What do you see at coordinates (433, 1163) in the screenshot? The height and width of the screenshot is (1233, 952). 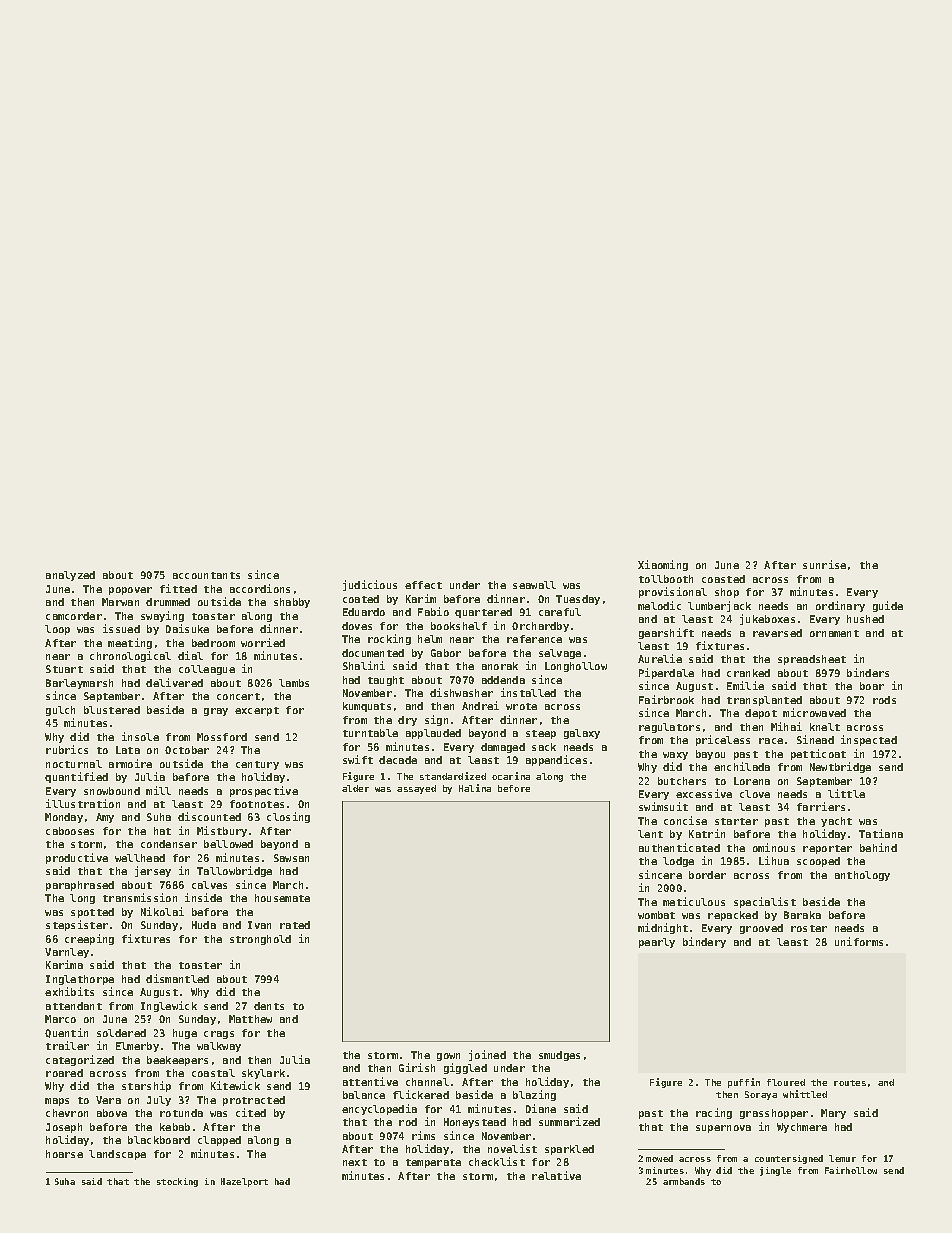 I see `temperate` at bounding box center [433, 1163].
